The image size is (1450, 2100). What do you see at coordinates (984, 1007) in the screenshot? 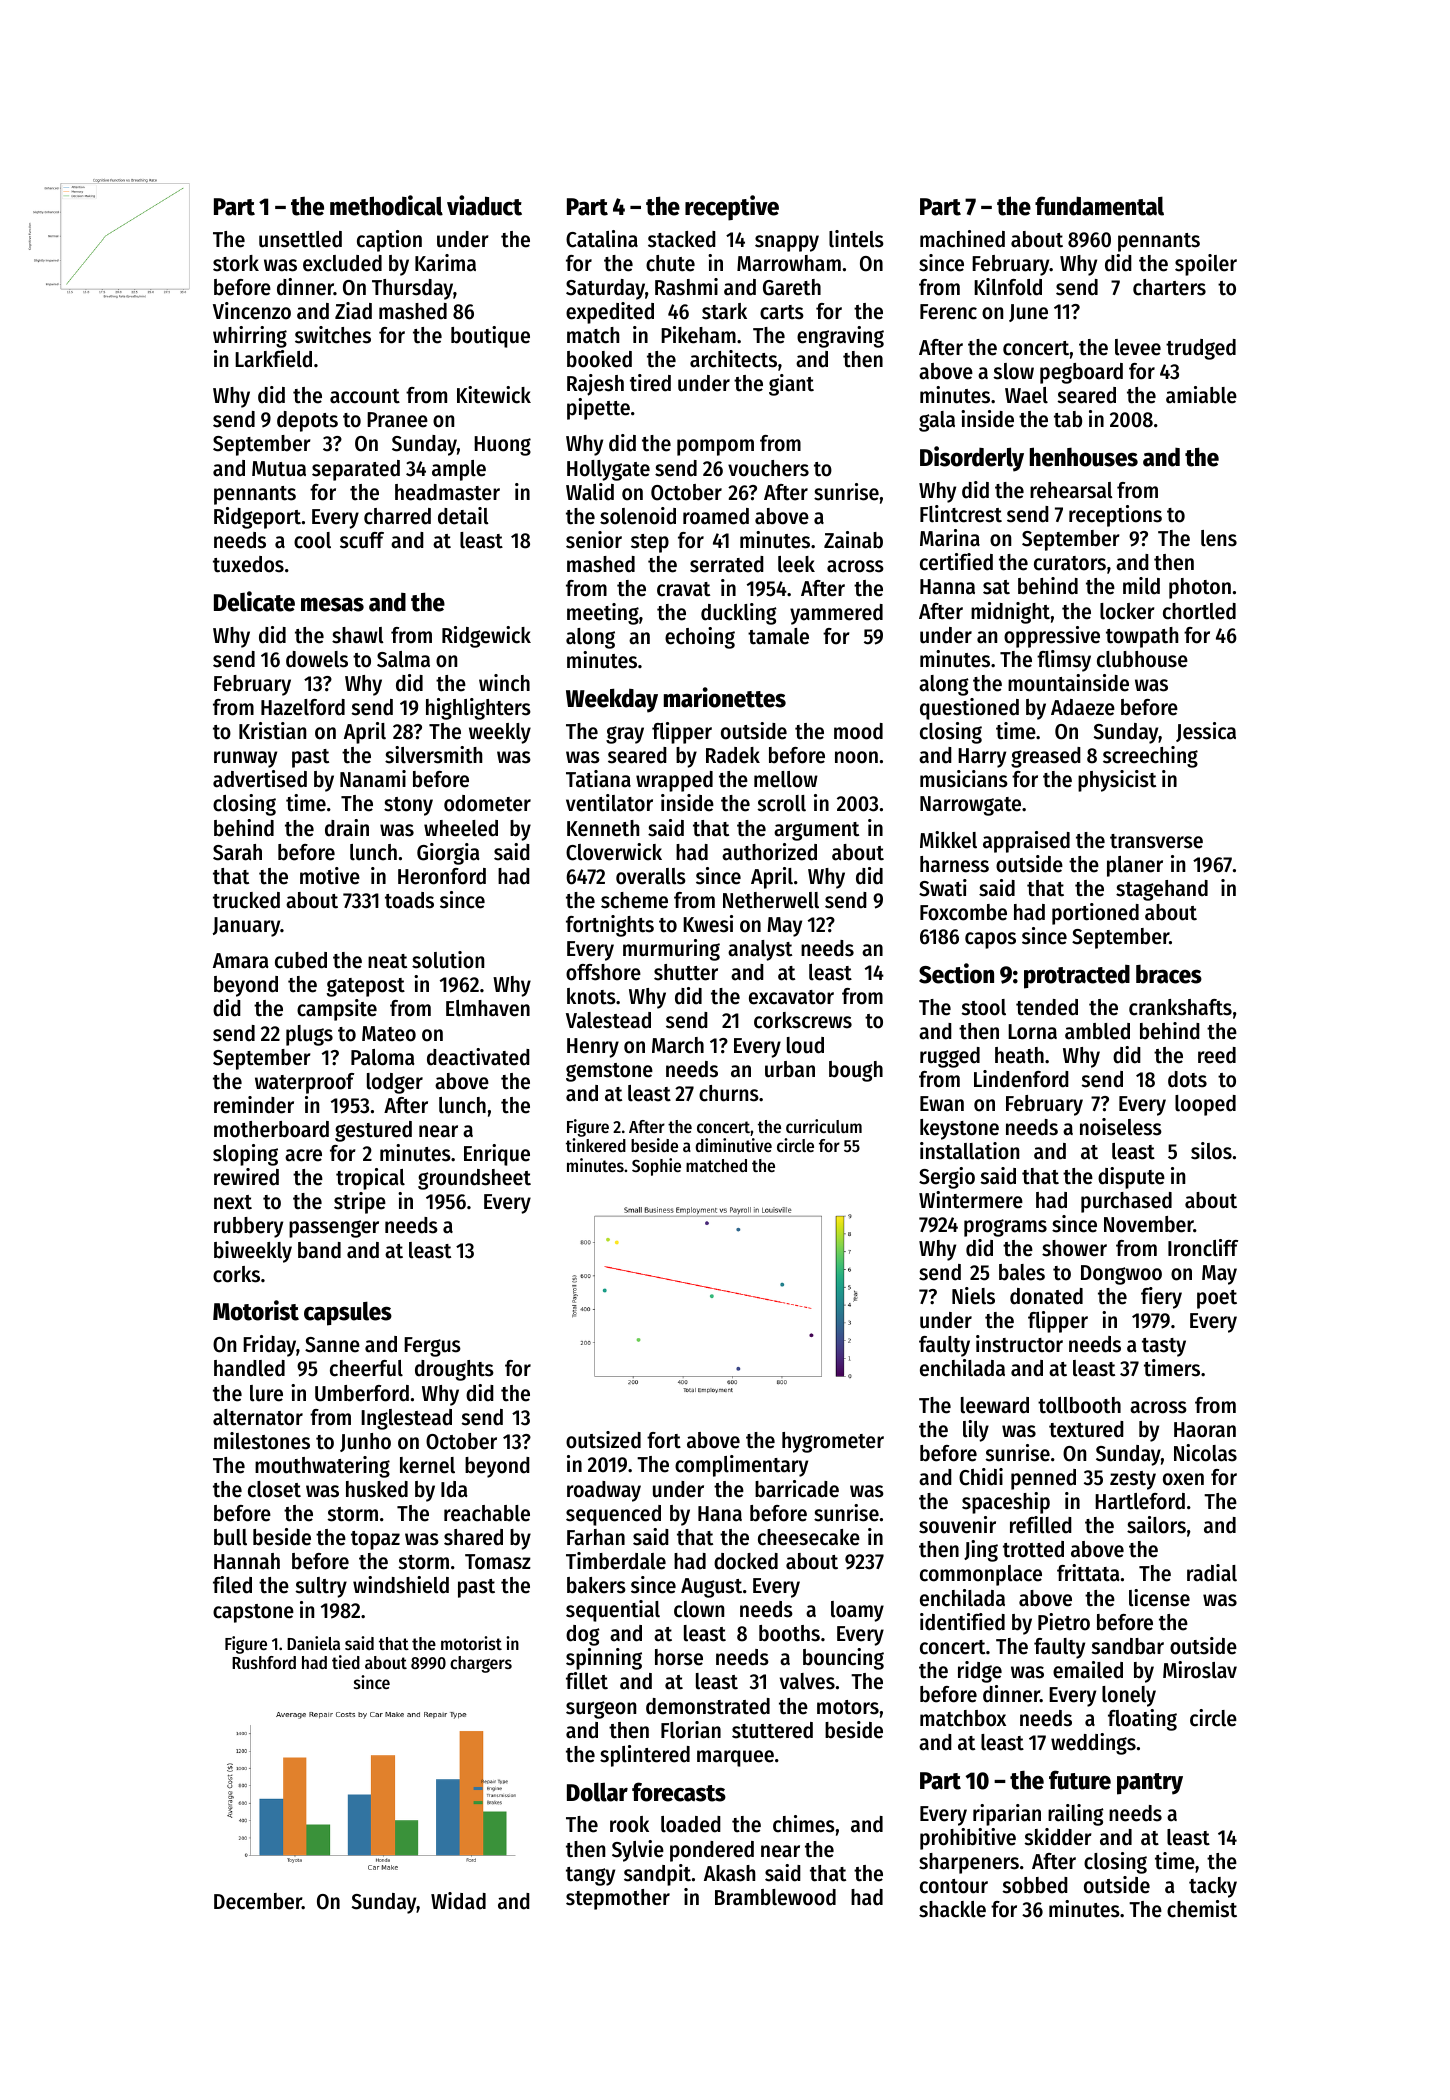
I see `stool` at bounding box center [984, 1007].
